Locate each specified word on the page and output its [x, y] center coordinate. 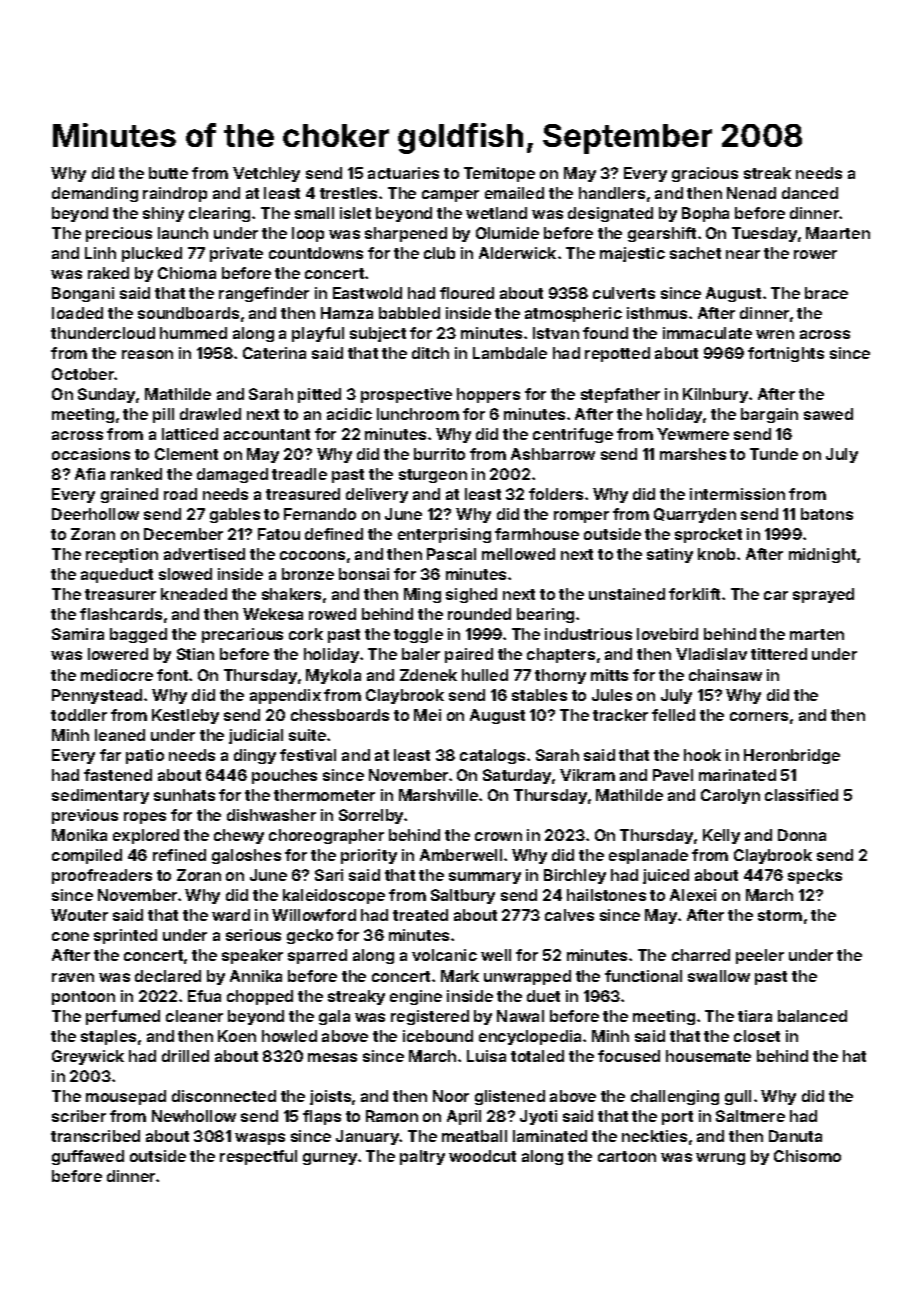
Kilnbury [715, 395]
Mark [460, 976]
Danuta [795, 1136]
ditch [430, 353]
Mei [427, 715]
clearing [219, 214]
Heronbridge [792, 756]
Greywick [88, 1057]
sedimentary [100, 796]
